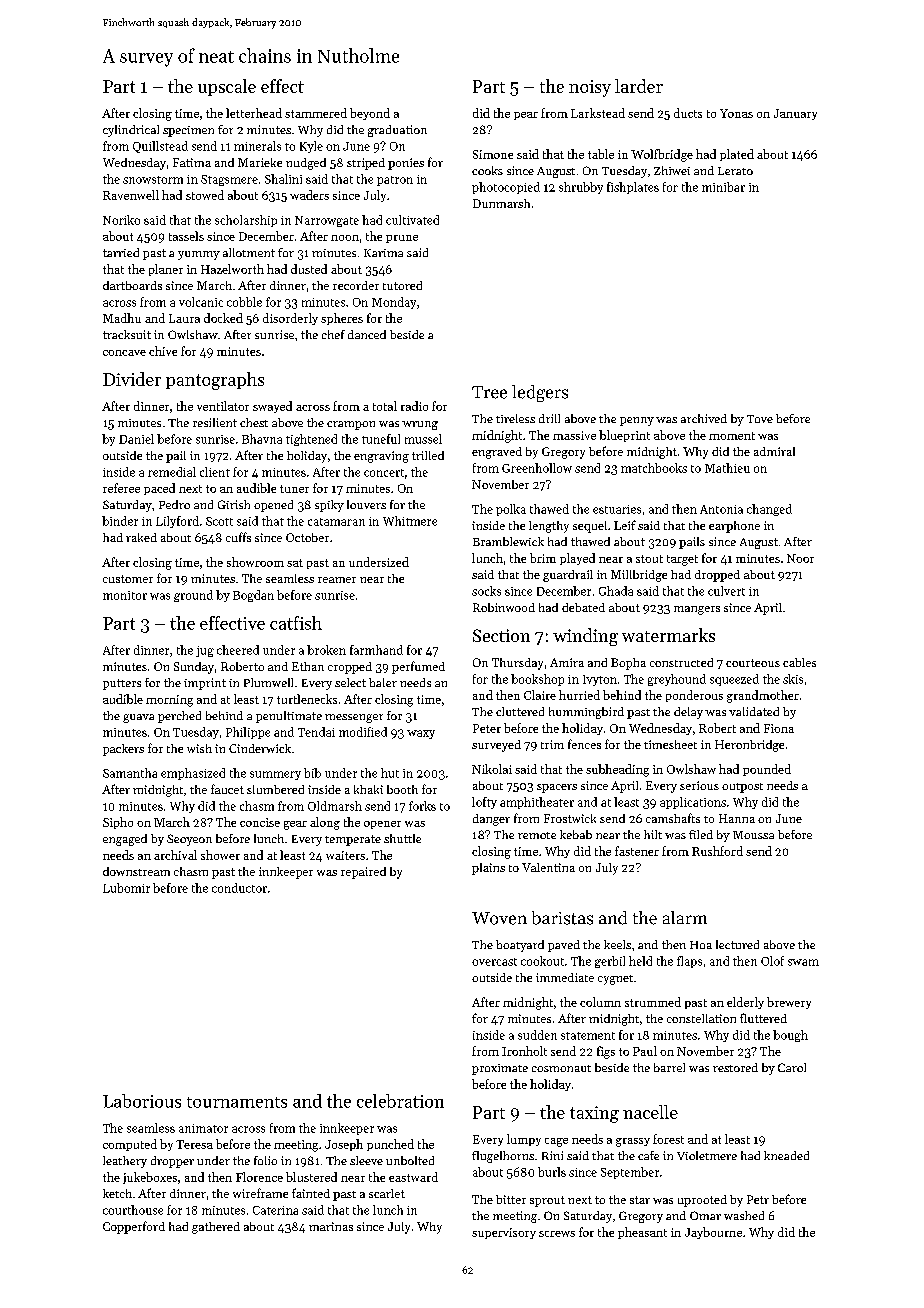 The width and height of the document is (924, 1308). I want to click on cylindrical, so click(131, 131).
